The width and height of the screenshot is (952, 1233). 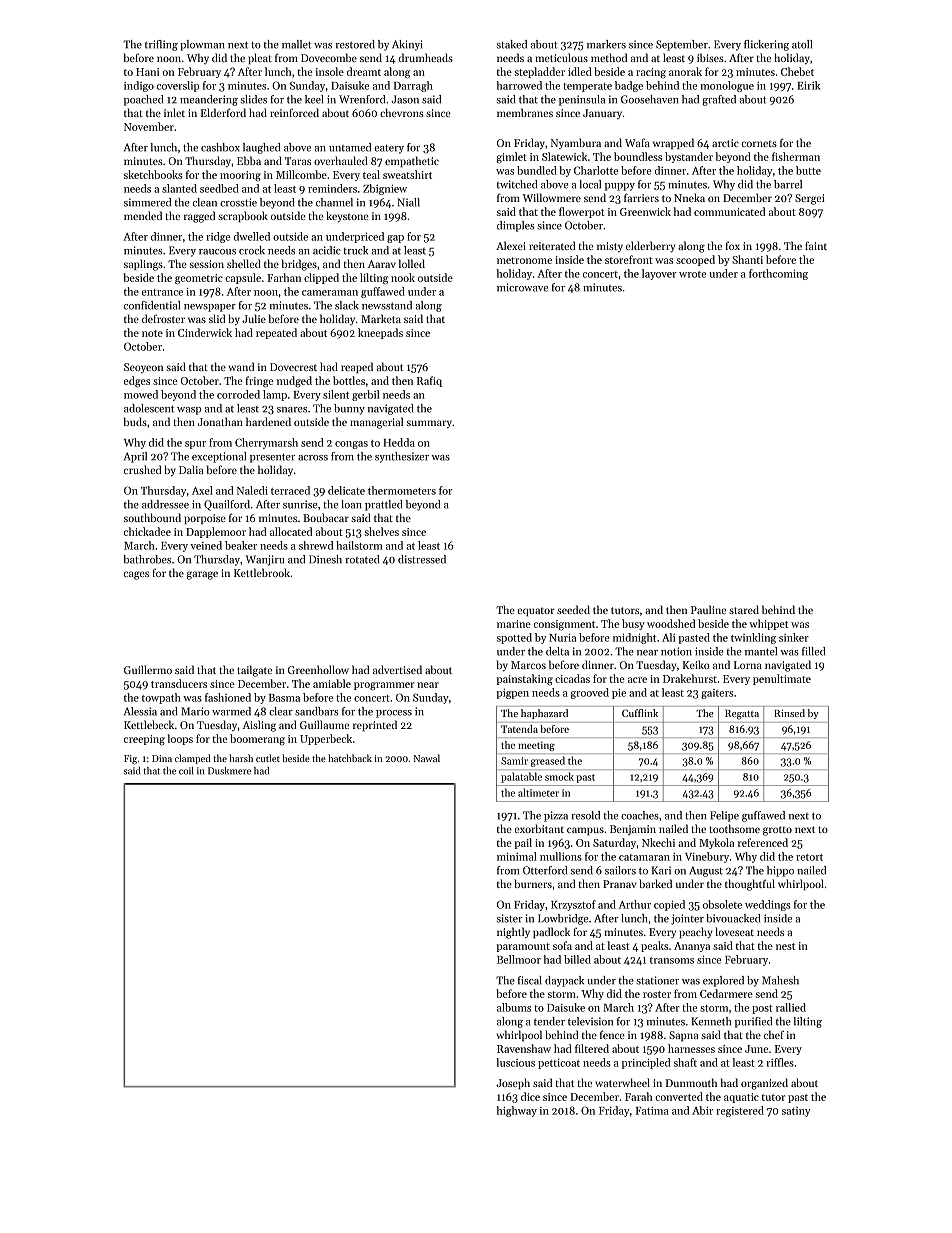 What do you see at coordinates (692, 274) in the screenshot?
I see `wrote` at bounding box center [692, 274].
